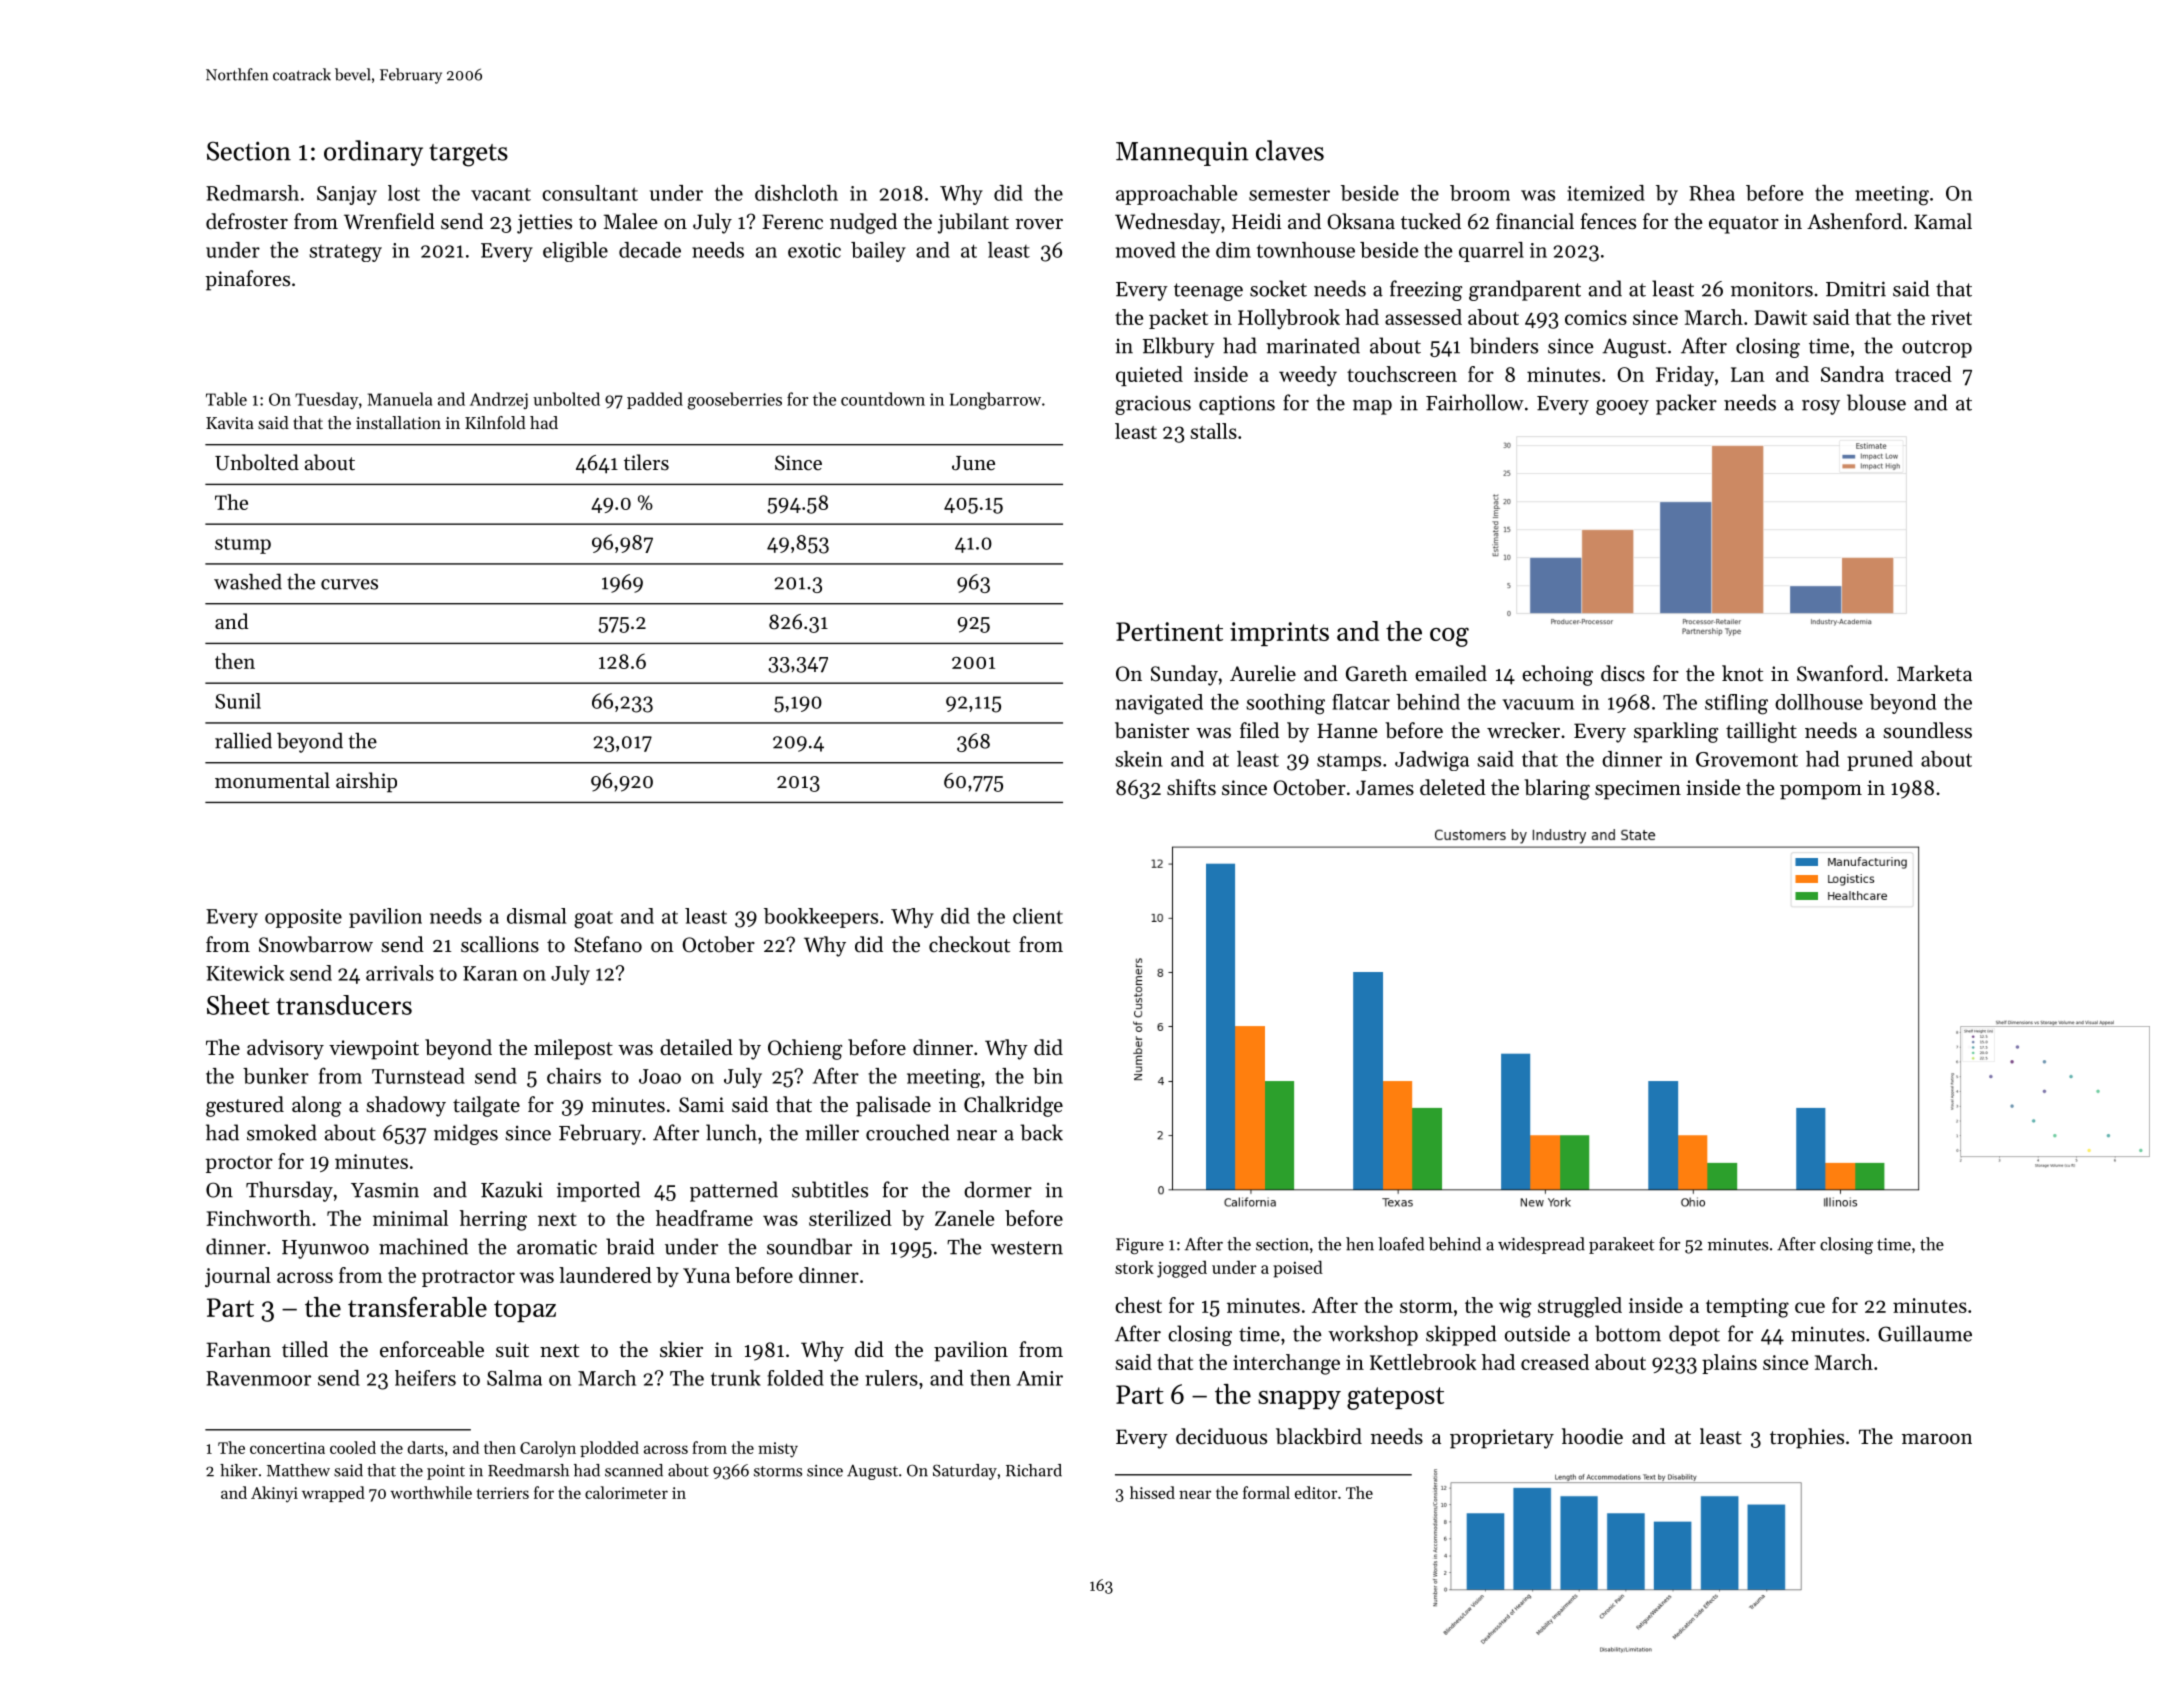 This screenshot has height=1683, width=2178. What do you see at coordinates (805, 1049) in the screenshot?
I see `Ochieng` at bounding box center [805, 1049].
